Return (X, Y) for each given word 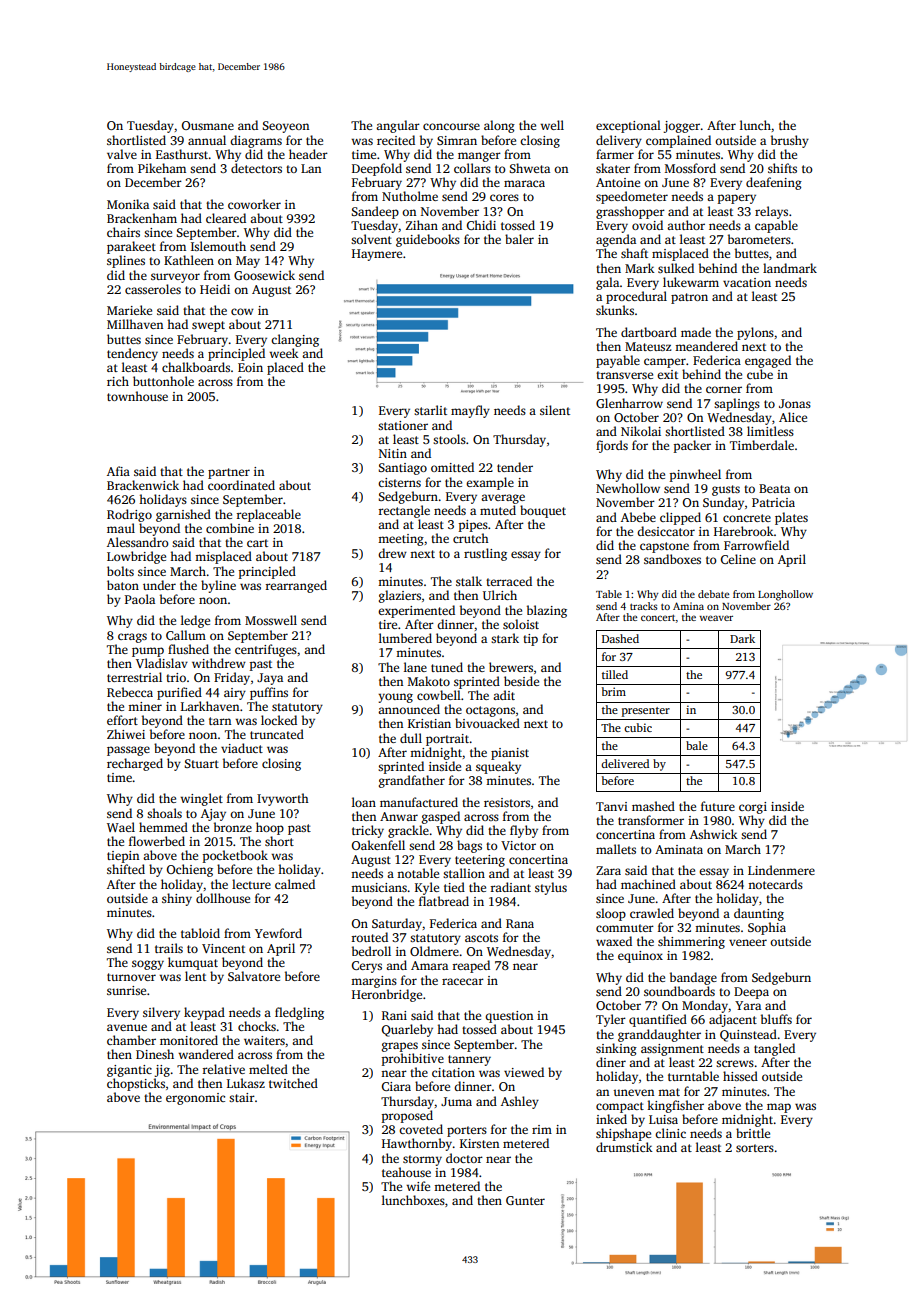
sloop (611, 914)
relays (771, 212)
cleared (226, 218)
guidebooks (428, 240)
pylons (755, 333)
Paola (140, 599)
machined (648, 884)
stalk (469, 581)
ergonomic (195, 1099)
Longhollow (785, 595)
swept (208, 326)
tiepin (123, 857)
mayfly (470, 411)
